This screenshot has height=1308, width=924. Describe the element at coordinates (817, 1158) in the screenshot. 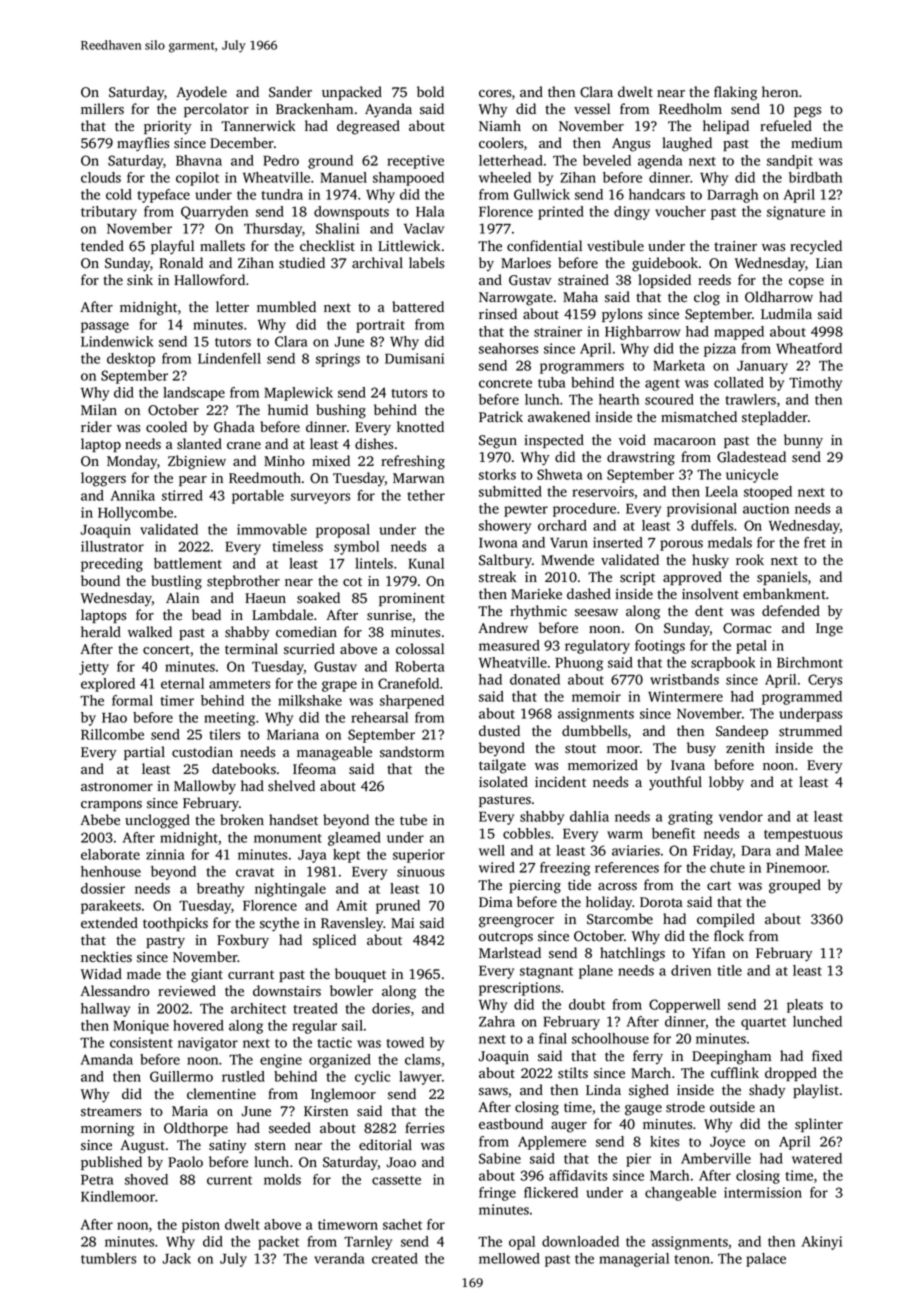

I see `watered` at that location.
